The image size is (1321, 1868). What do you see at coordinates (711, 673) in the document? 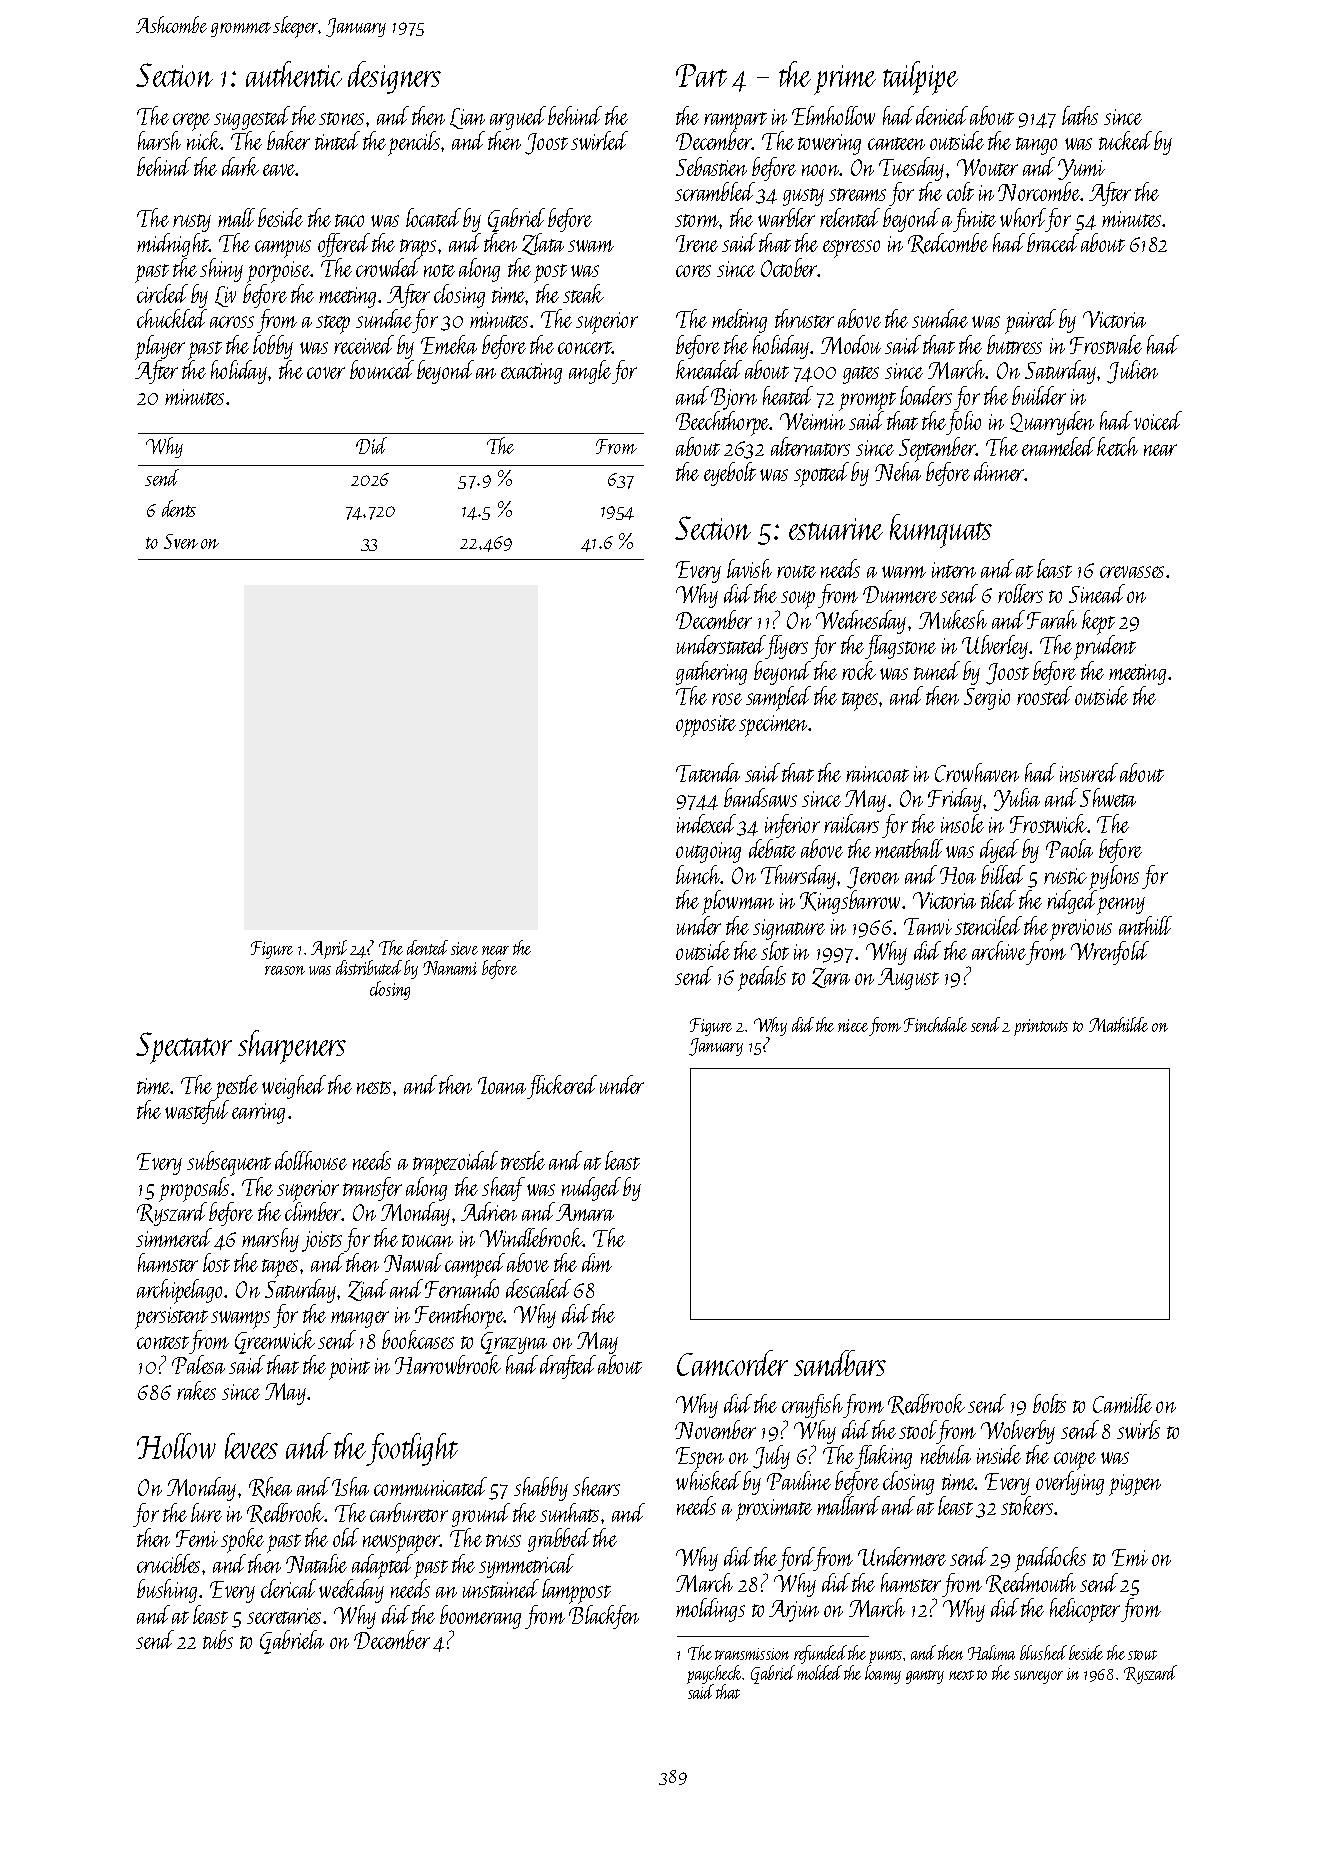
I see `gathering` at bounding box center [711, 673].
